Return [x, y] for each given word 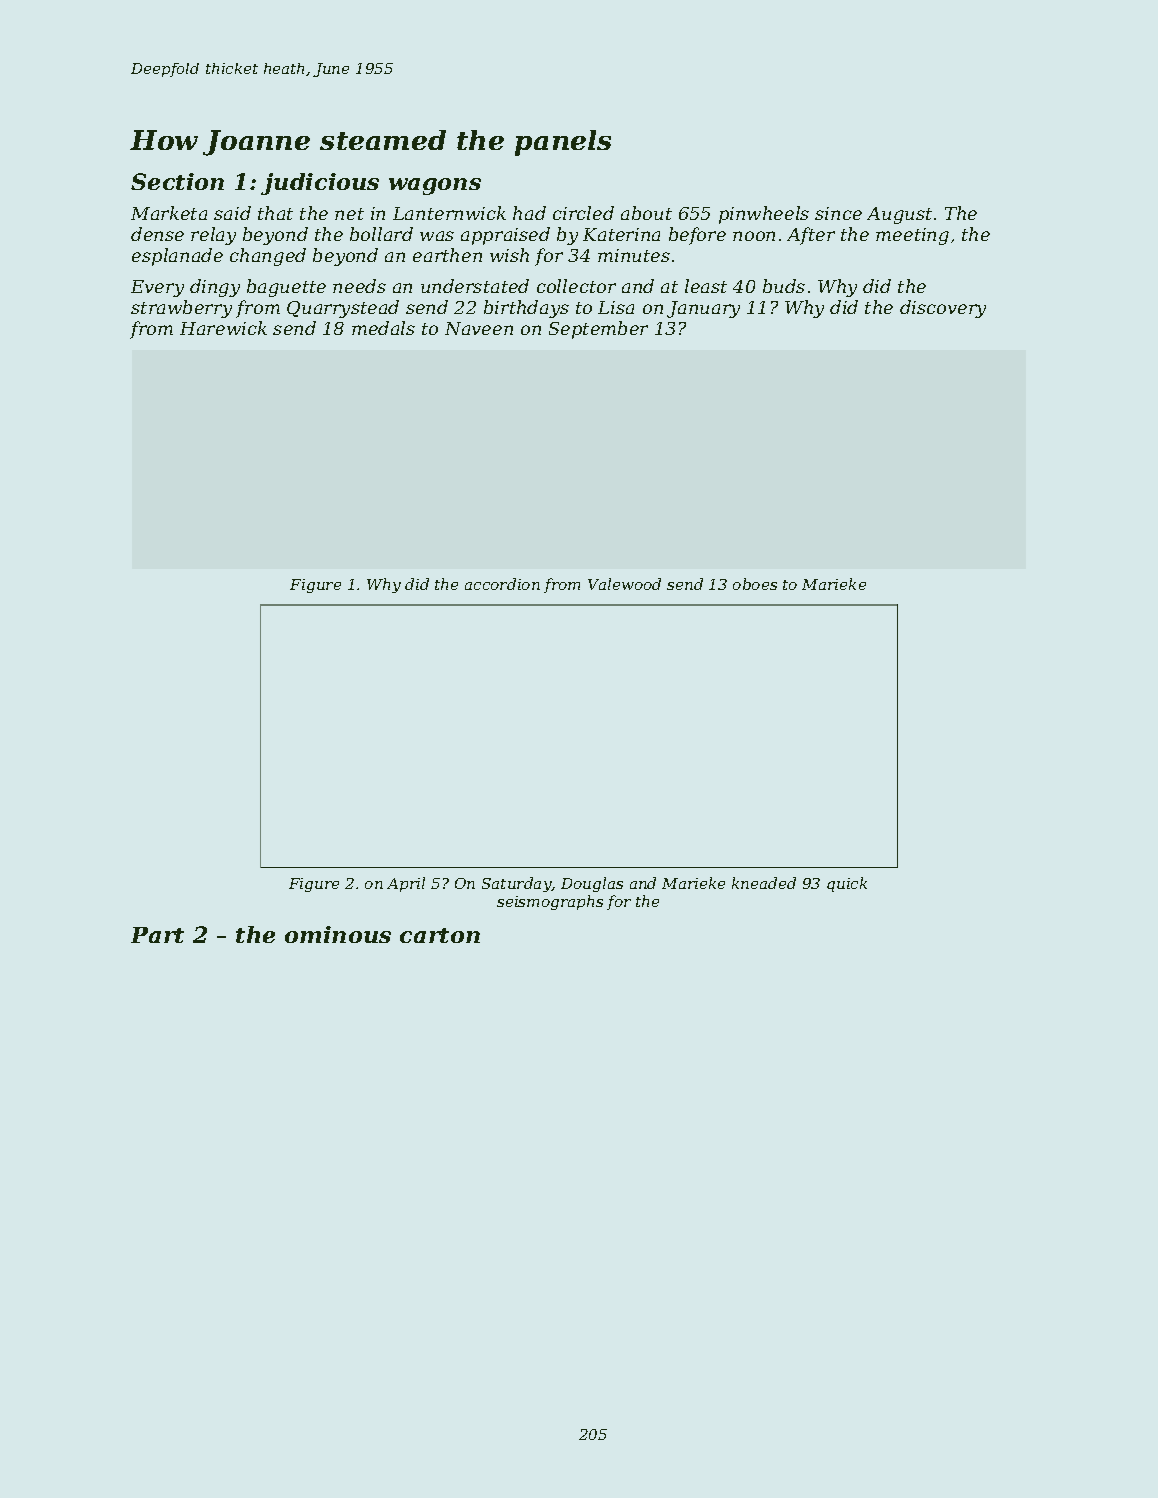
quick [847, 884]
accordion [502, 584]
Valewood [624, 584]
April [406, 884]
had [529, 213]
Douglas [592, 884]
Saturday [517, 884]
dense [157, 234]
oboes [755, 584]
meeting [912, 236]
